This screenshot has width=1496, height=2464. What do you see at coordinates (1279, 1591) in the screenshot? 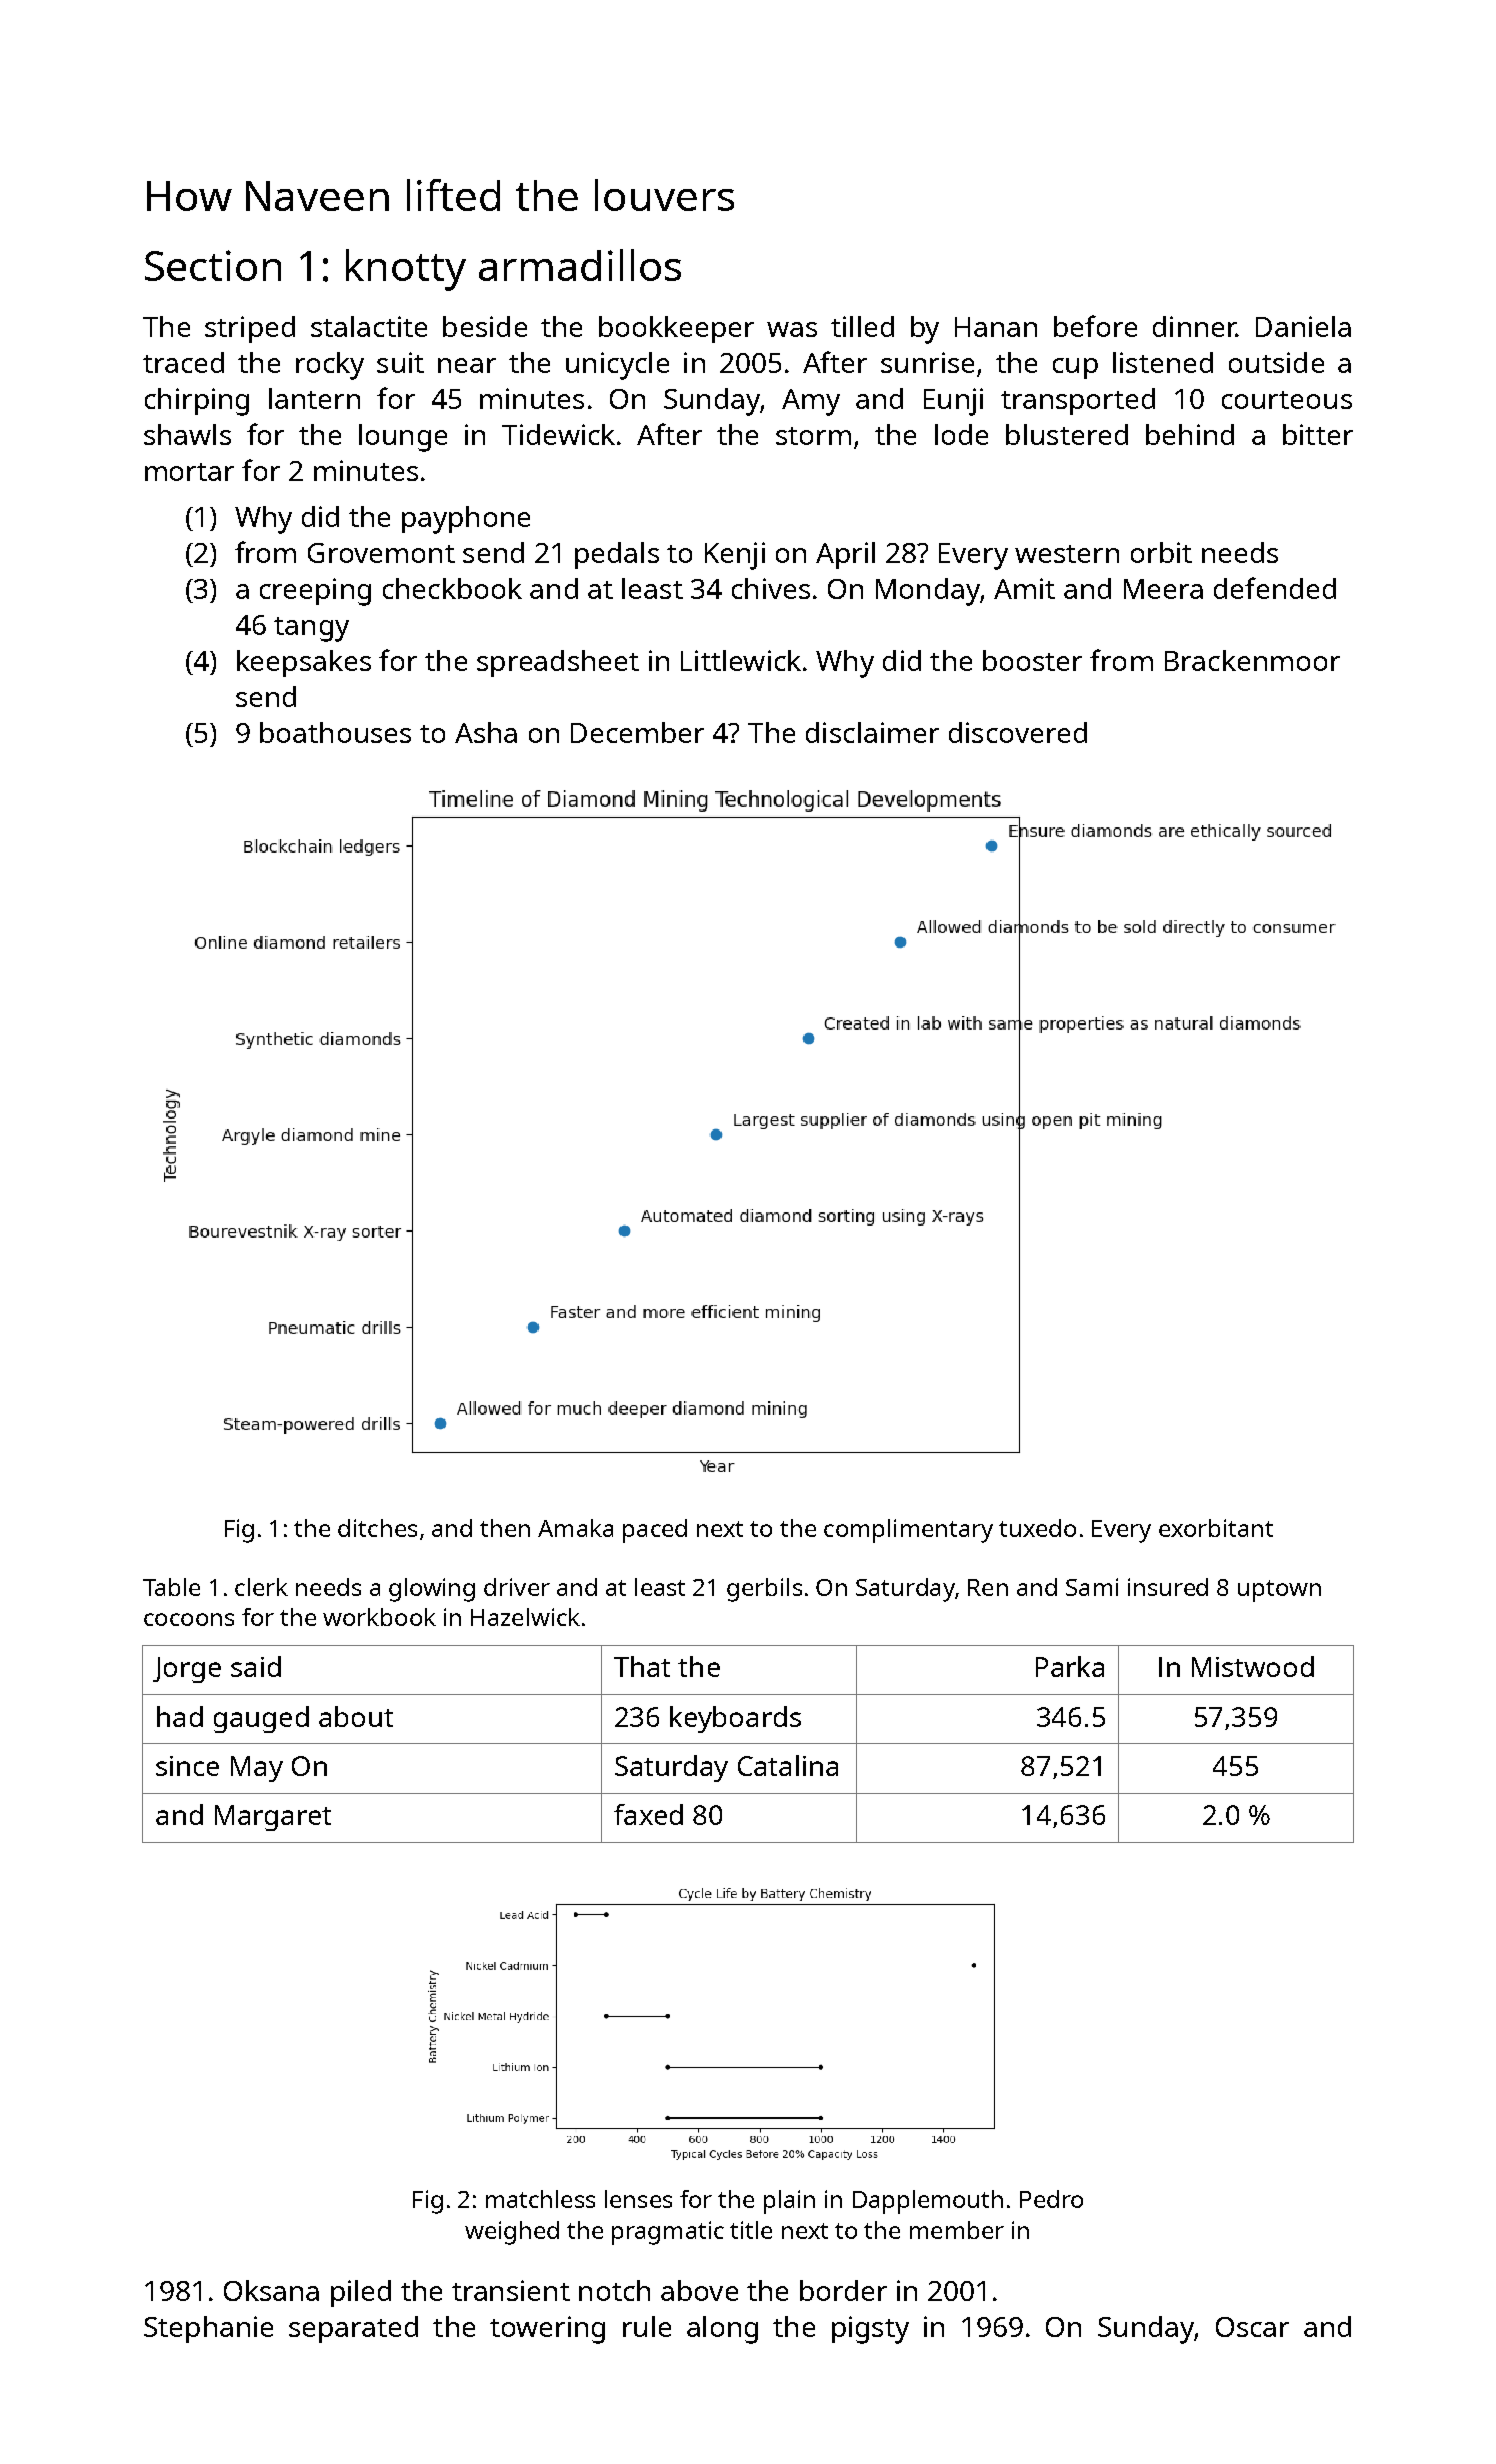
I see `uptown` at bounding box center [1279, 1591].
